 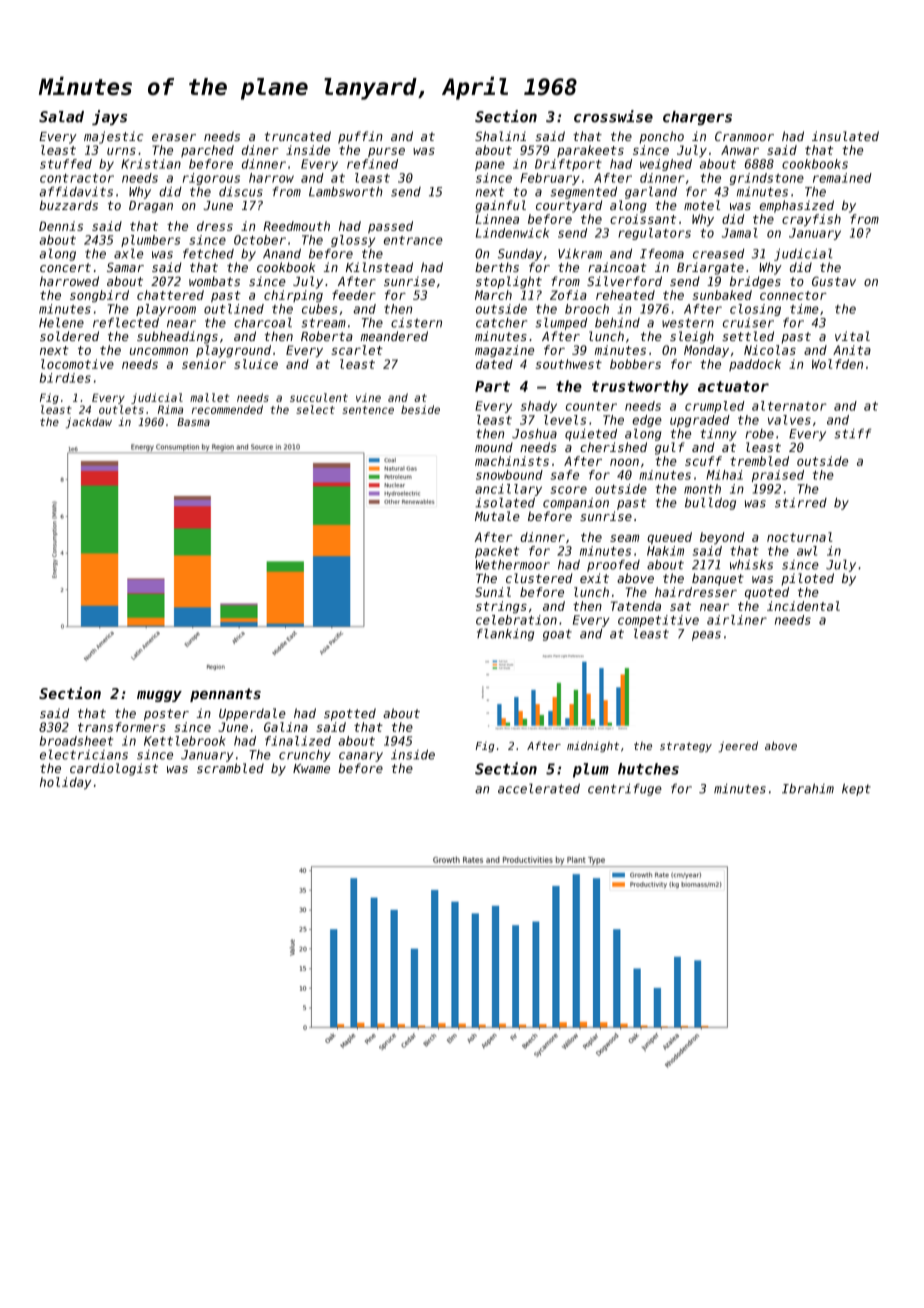 What do you see at coordinates (803, 606) in the screenshot?
I see `incidental` at bounding box center [803, 606].
